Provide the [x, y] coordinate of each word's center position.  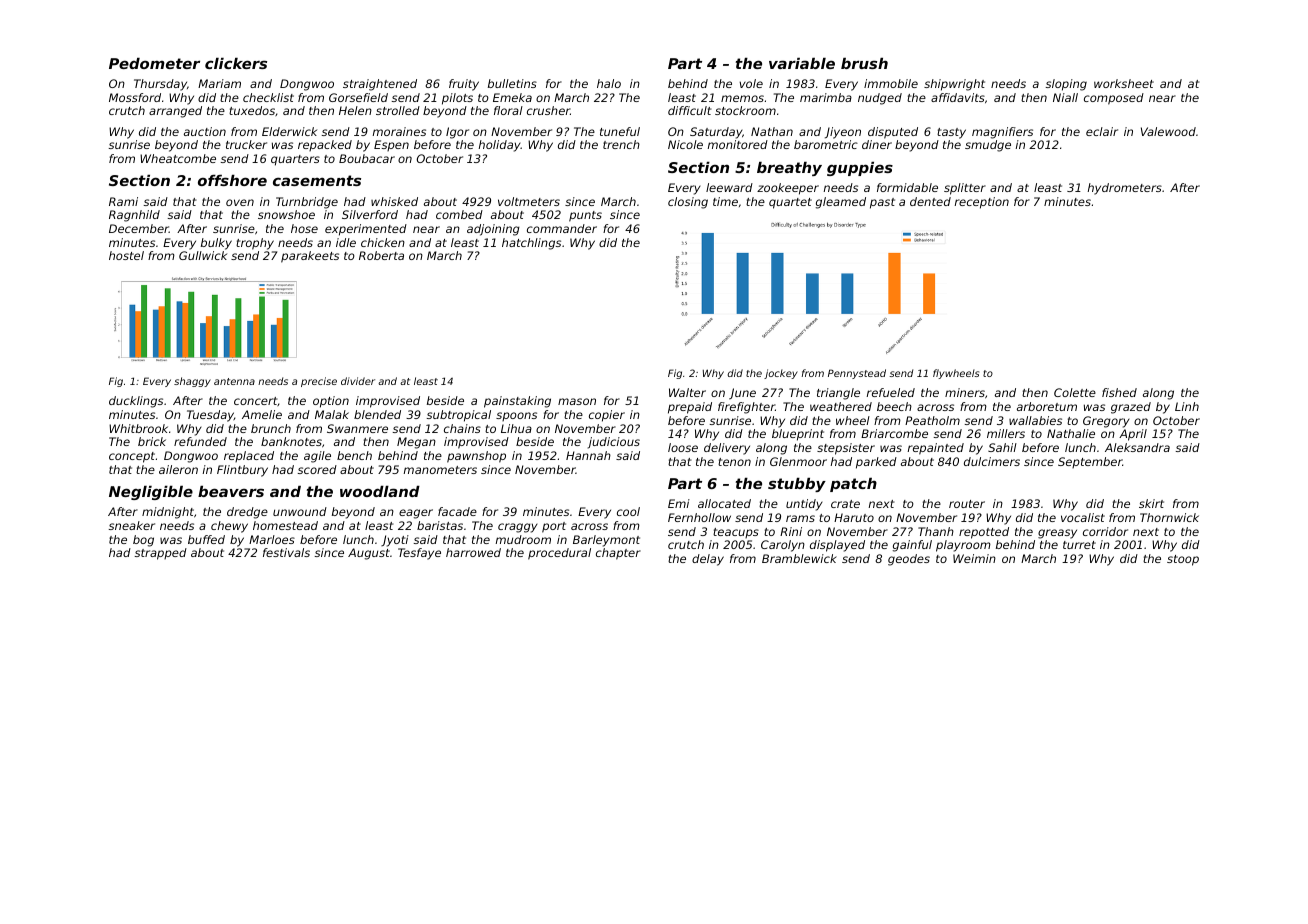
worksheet [1124, 83]
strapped [161, 554]
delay [708, 560]
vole [751, 83]
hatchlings [531, 244]
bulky [216, 244]
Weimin [974, 558]
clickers [236, 63]
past [882, 203]
